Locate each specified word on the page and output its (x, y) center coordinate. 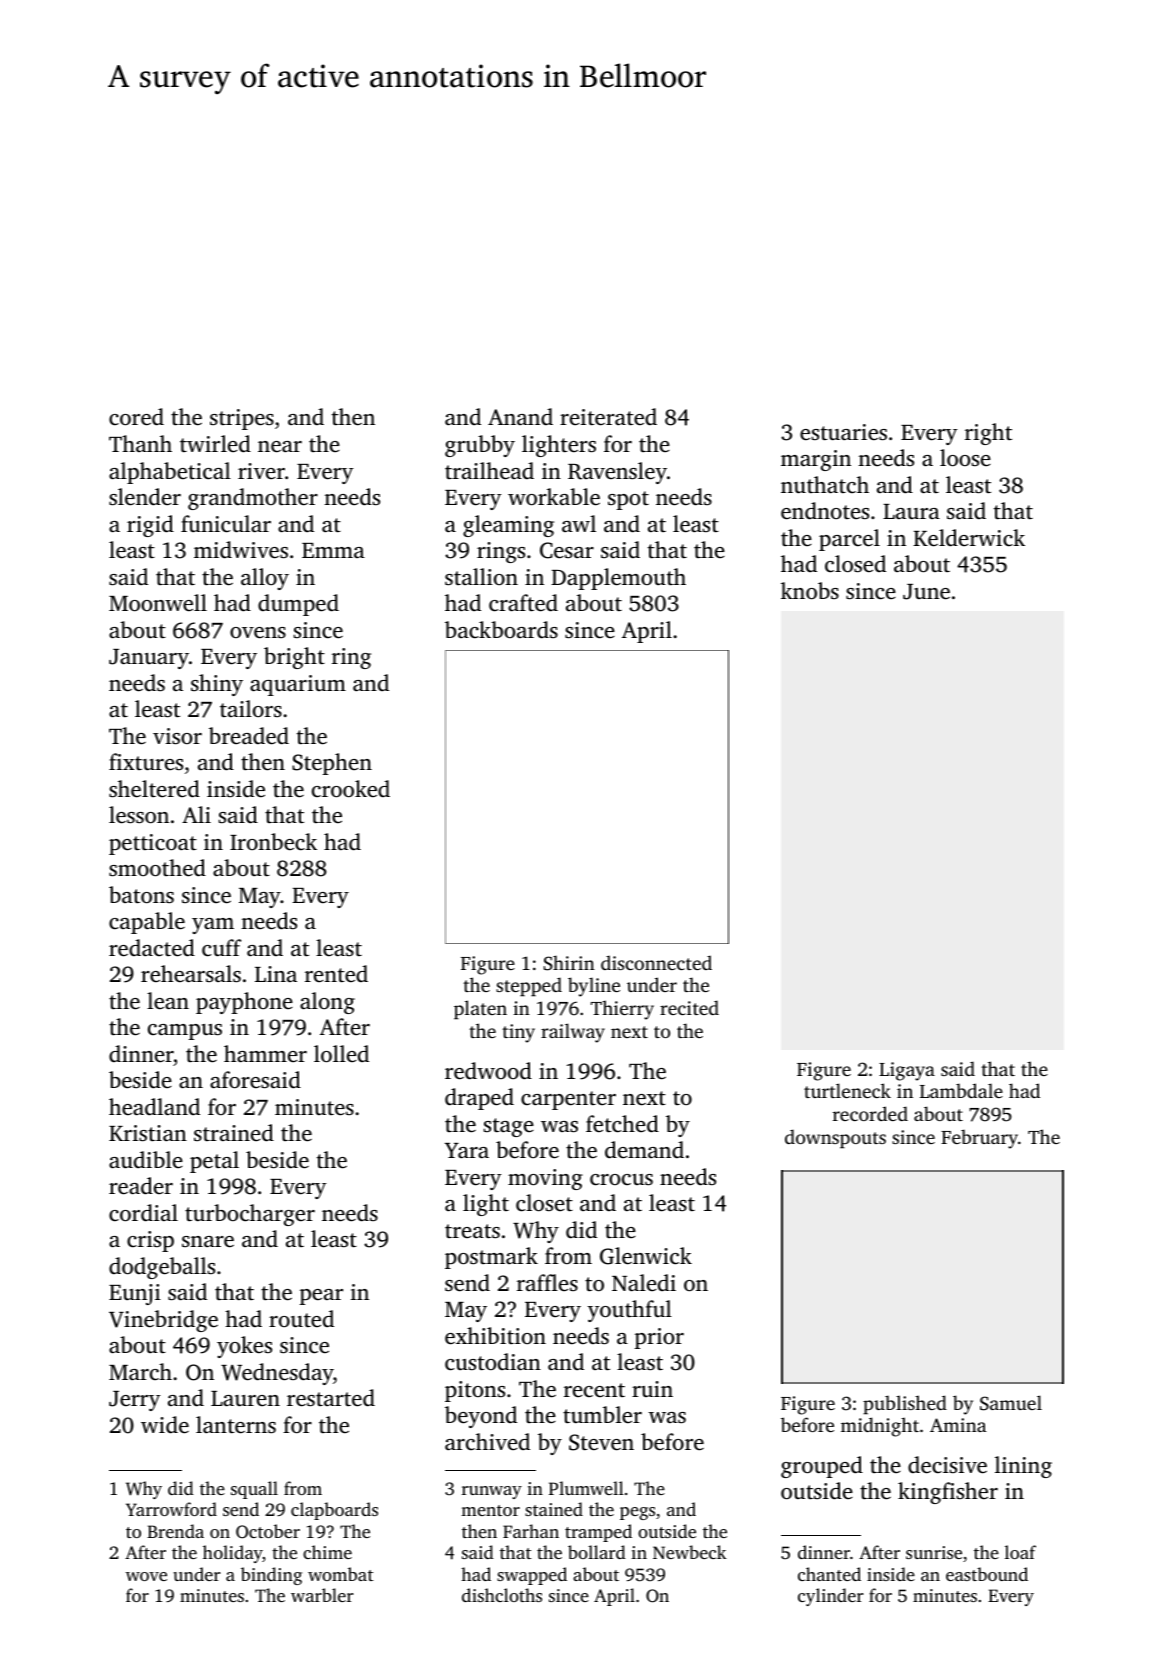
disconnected (656, 962)
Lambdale (961, 1090)
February (979, 1139)
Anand (520, 416)
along (327, 1003)
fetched (622, 1124)
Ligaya (907, 1071)
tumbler (602, 1414)
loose (965, 457)
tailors (251, 708)
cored (136, 417)
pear (321, 1297)
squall (254, 1490)
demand (644, 1150)
